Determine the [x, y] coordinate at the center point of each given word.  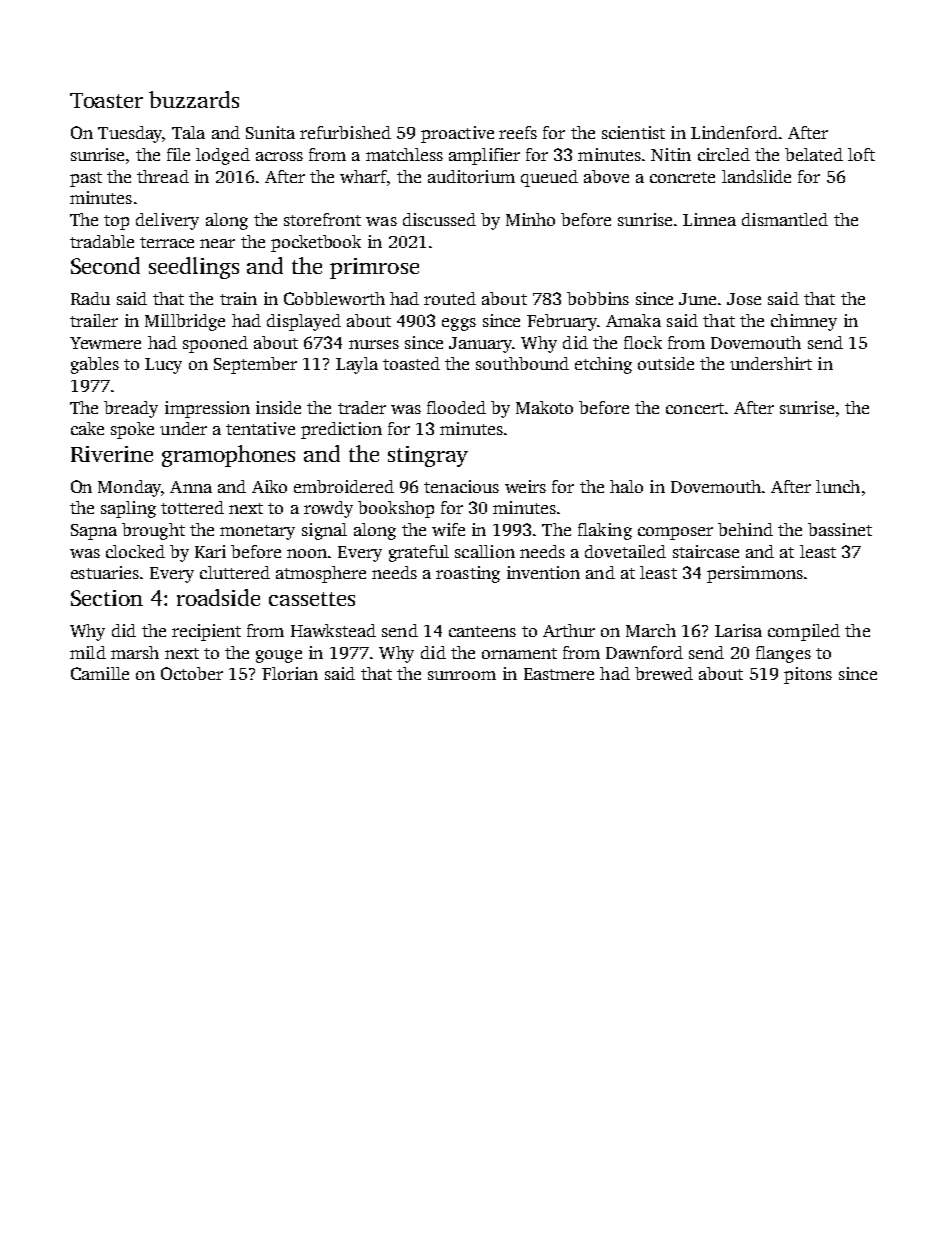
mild [88, 652]
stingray [428, 456]
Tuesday [130, 134]
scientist [633, 132]
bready [131, 409]
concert [695, 408]
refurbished [345, 132]
